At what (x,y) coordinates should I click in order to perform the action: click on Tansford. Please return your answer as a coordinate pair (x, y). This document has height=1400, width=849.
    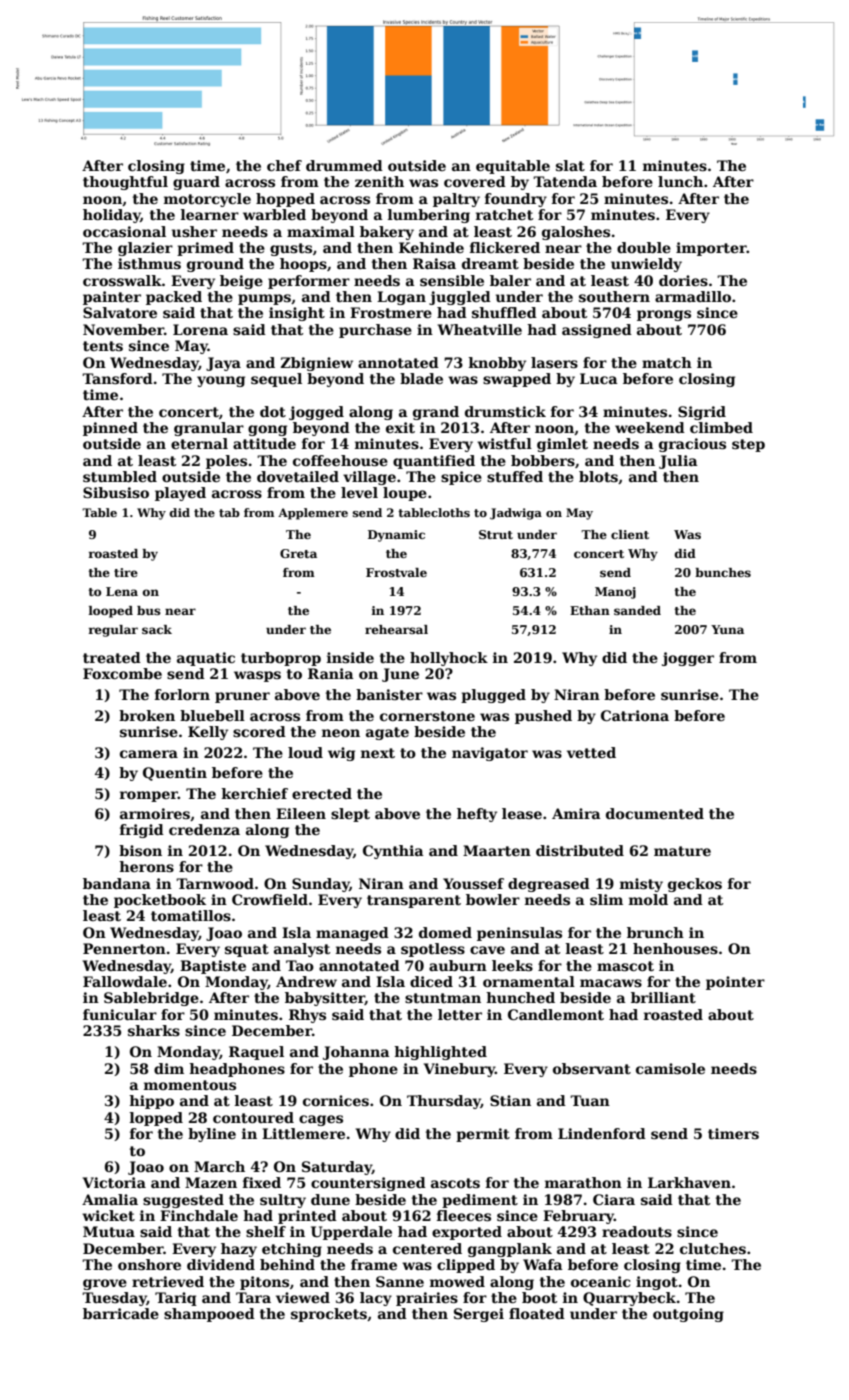
    Looking at the image, I should click on (117, 378).
